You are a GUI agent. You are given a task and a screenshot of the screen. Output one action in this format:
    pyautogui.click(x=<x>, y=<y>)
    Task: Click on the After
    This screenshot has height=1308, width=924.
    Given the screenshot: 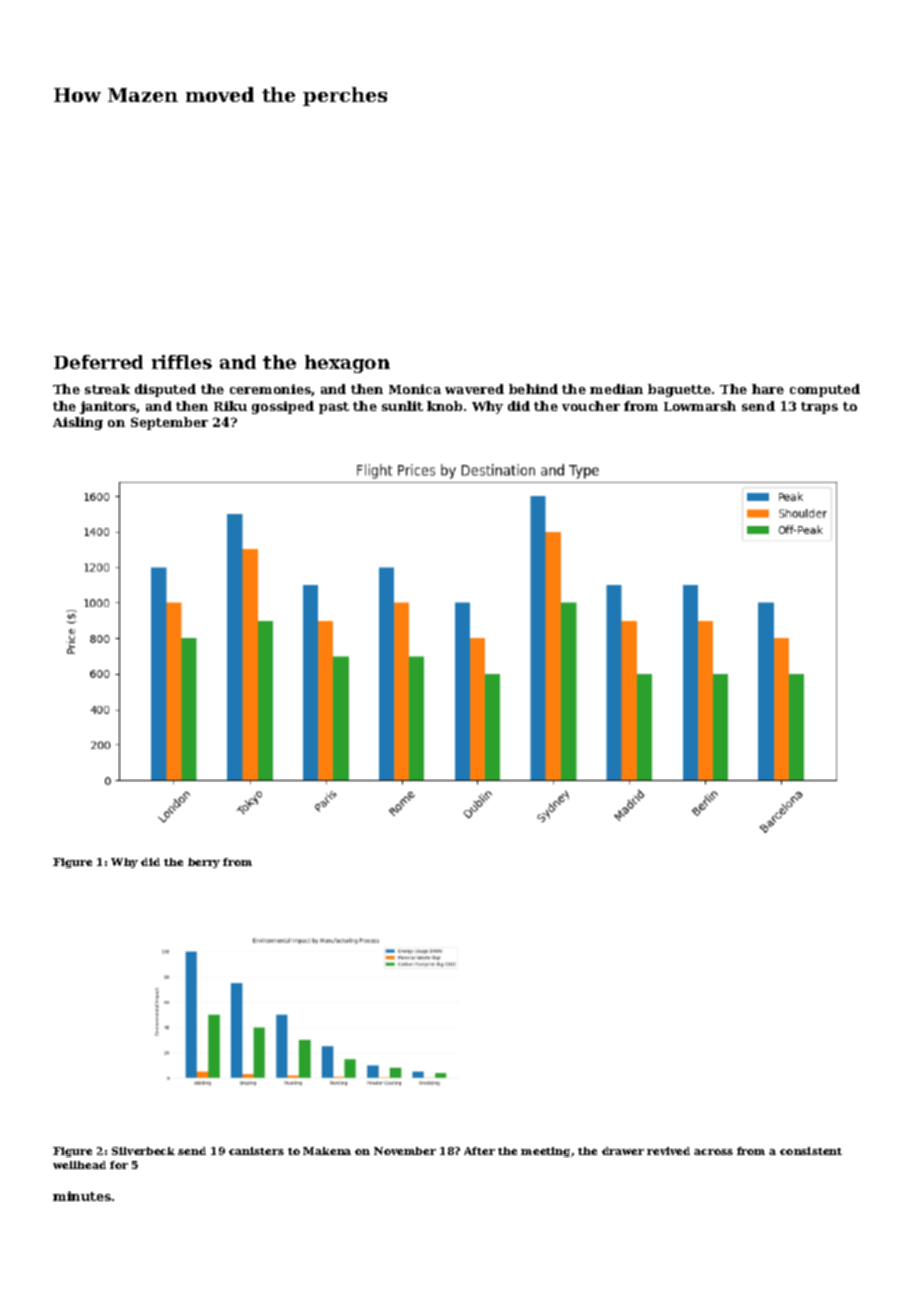 What is the action you would take?
    pyautogui.click(x=479, y=1151)
